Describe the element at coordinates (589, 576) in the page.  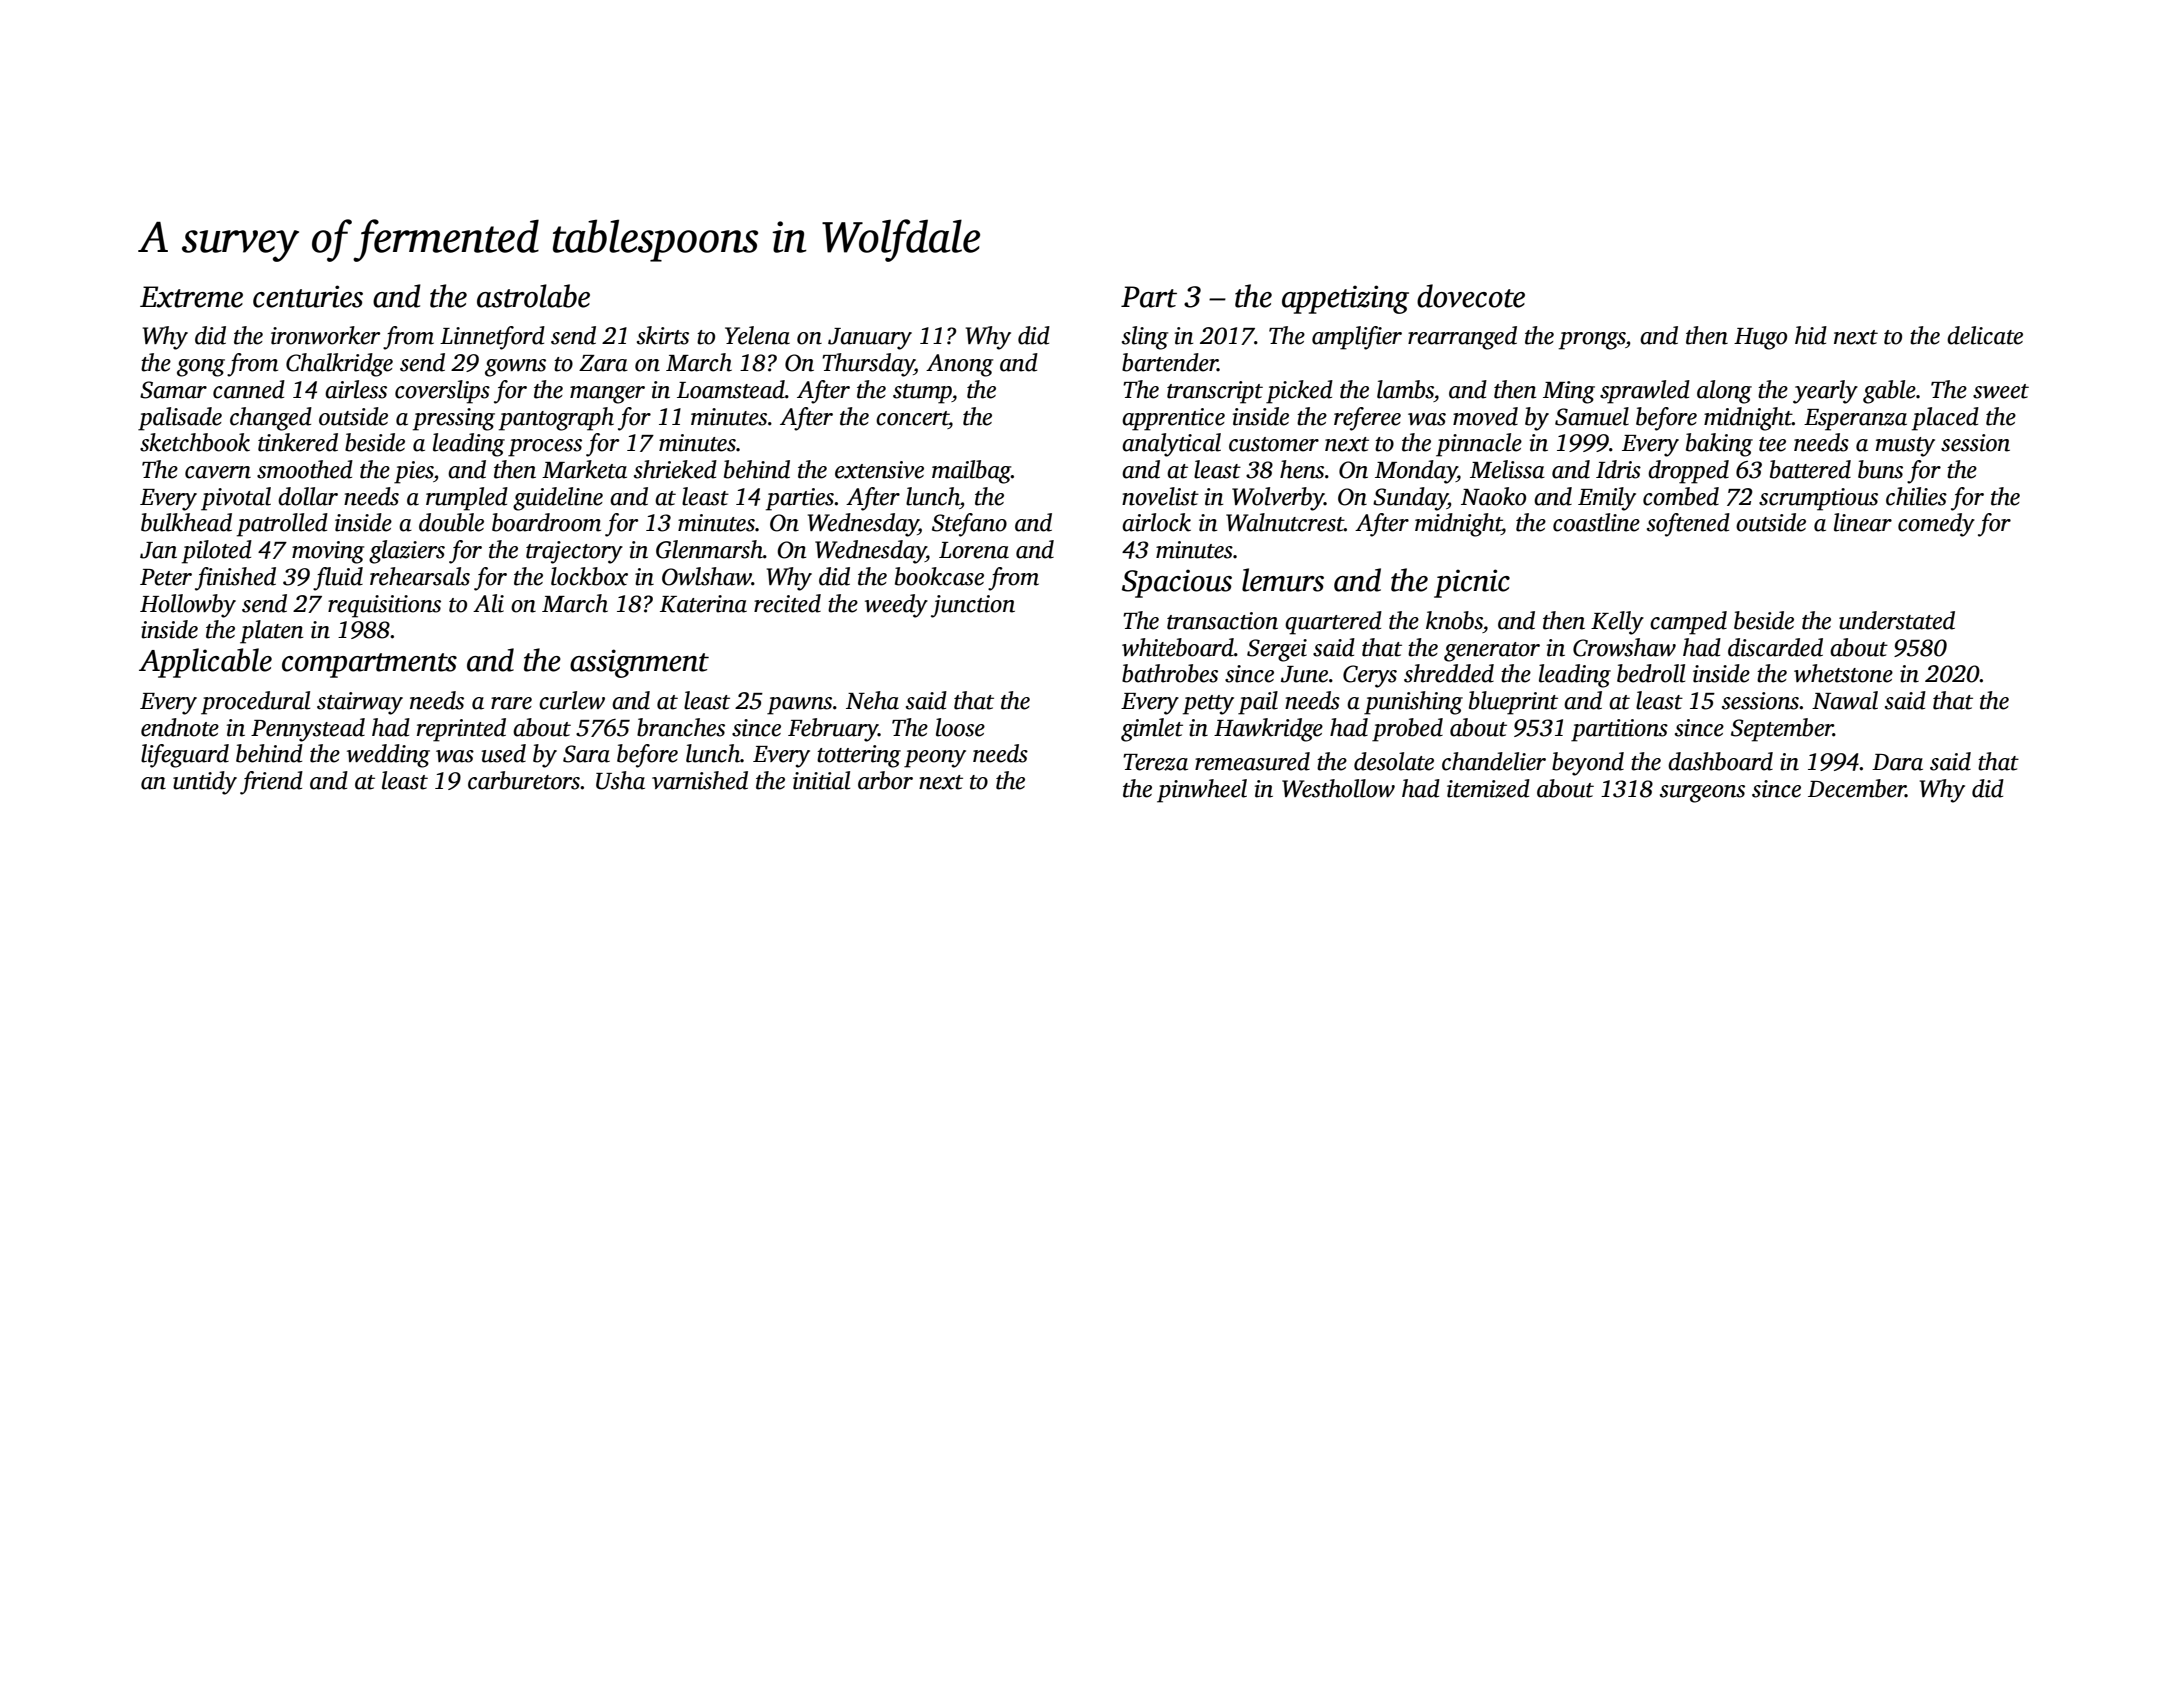
I see `lockbox` at that location.
